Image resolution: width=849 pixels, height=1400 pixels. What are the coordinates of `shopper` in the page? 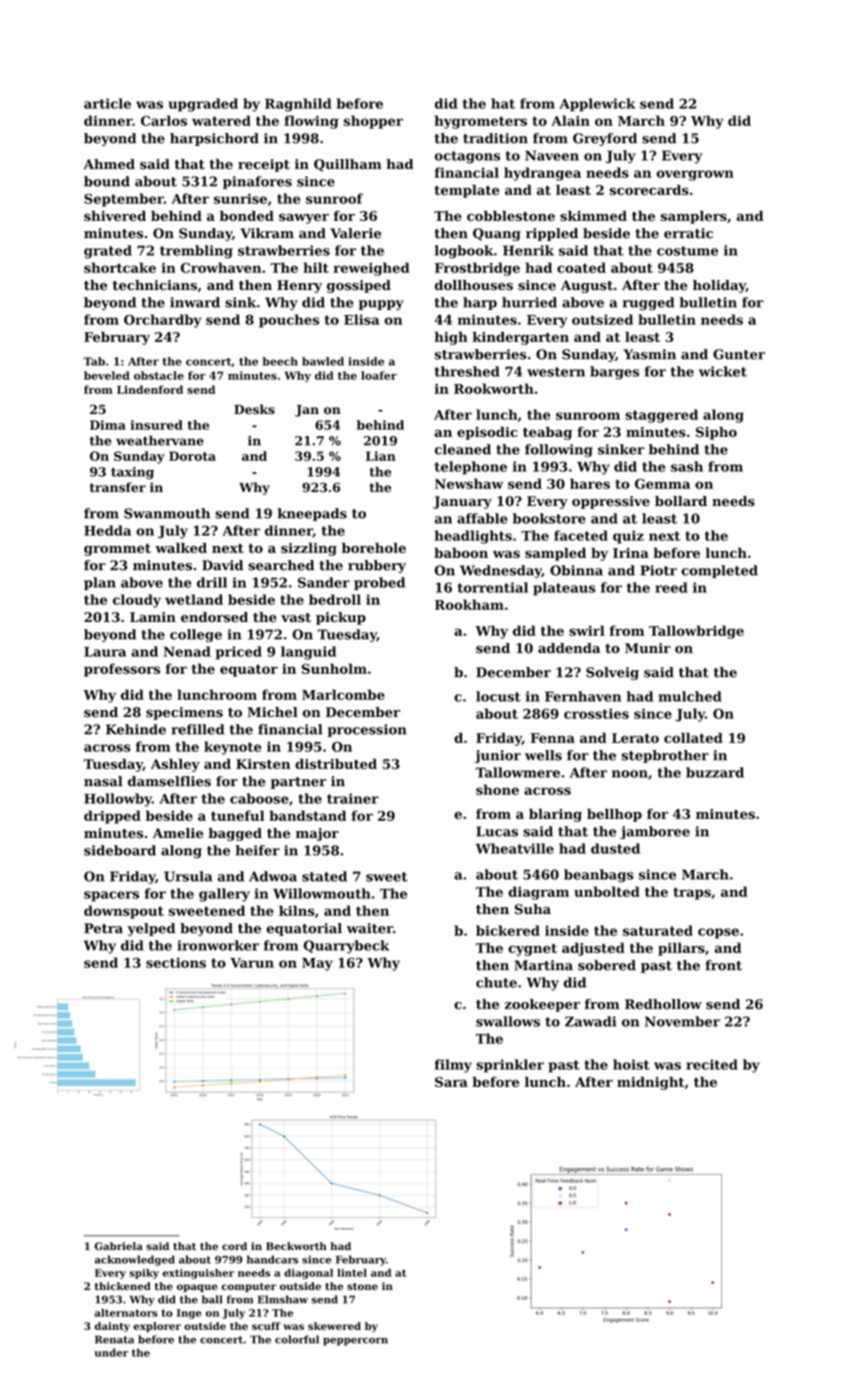 It's located at (373, 122).
